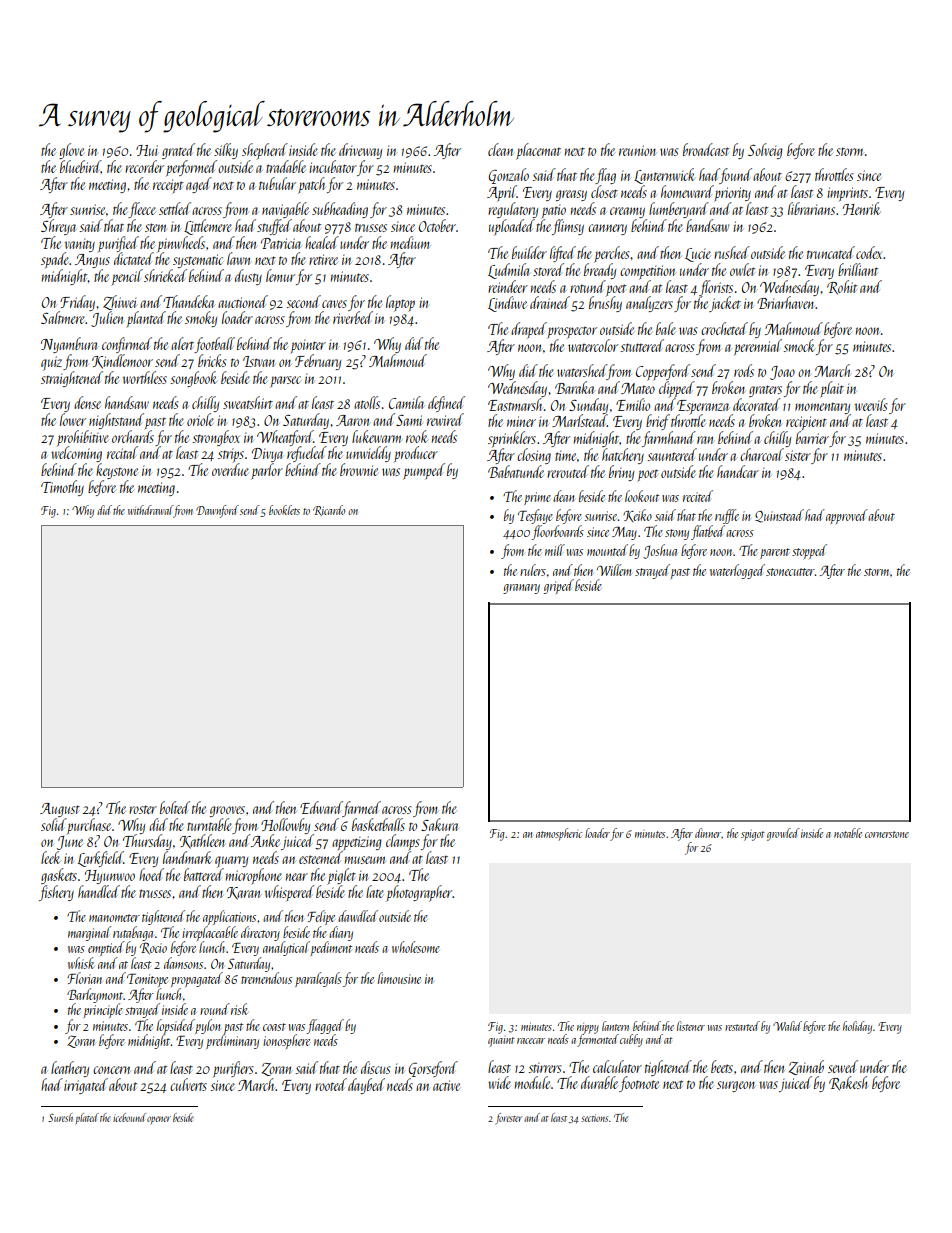  Describe the element at coordinates (178, 151) in the document. I see `grated` at that location.
